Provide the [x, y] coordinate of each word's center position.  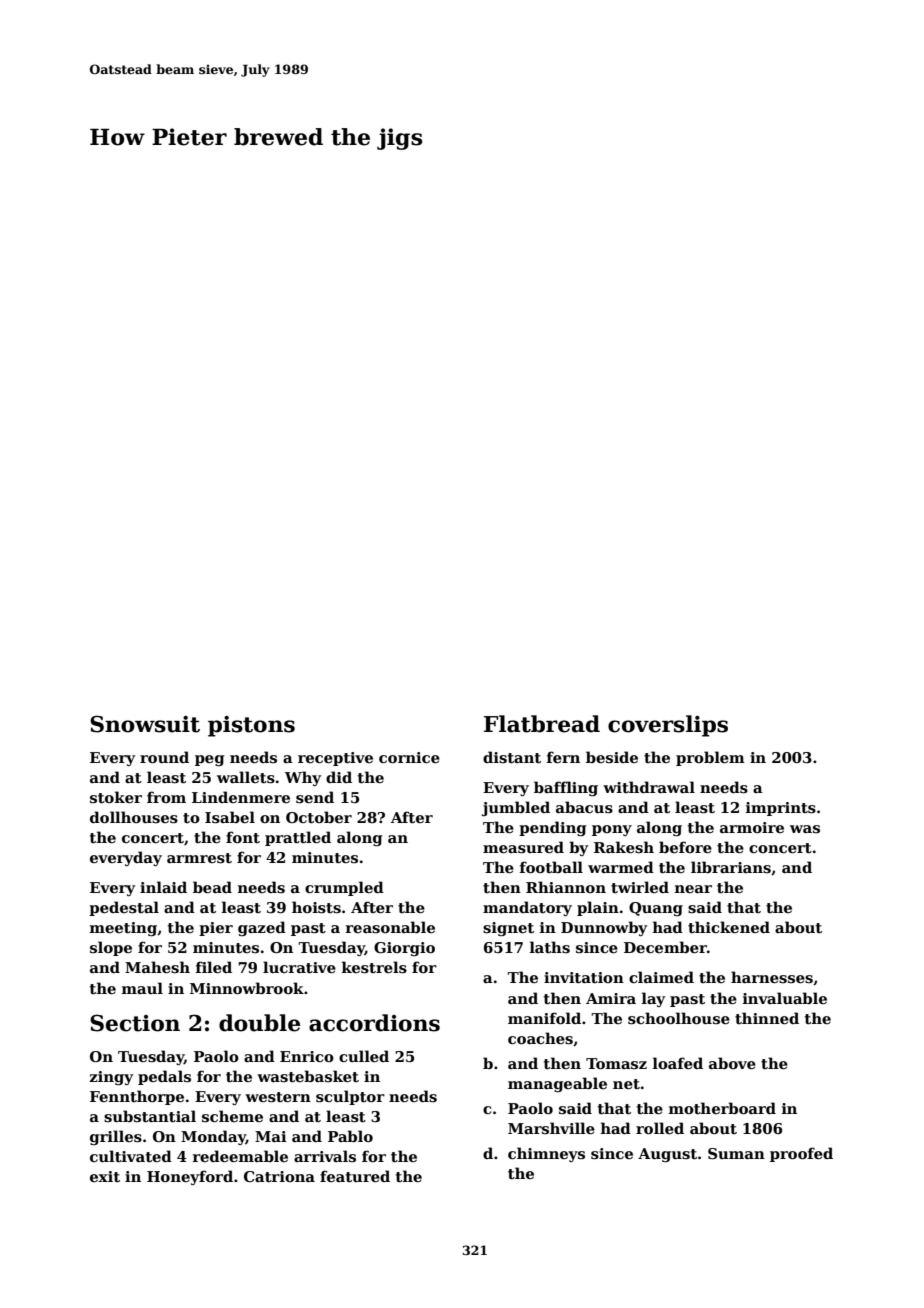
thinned [767, 1018]
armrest [199, 858]
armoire [752, 827]
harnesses [772, 977]
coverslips [668, 726]
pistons [251, 726]
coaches [540, 1038]
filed [214, 967]
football [551, 867]
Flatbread [542, 724]
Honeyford [190, 1177]
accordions [374, 1023]
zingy [111, 1078]
